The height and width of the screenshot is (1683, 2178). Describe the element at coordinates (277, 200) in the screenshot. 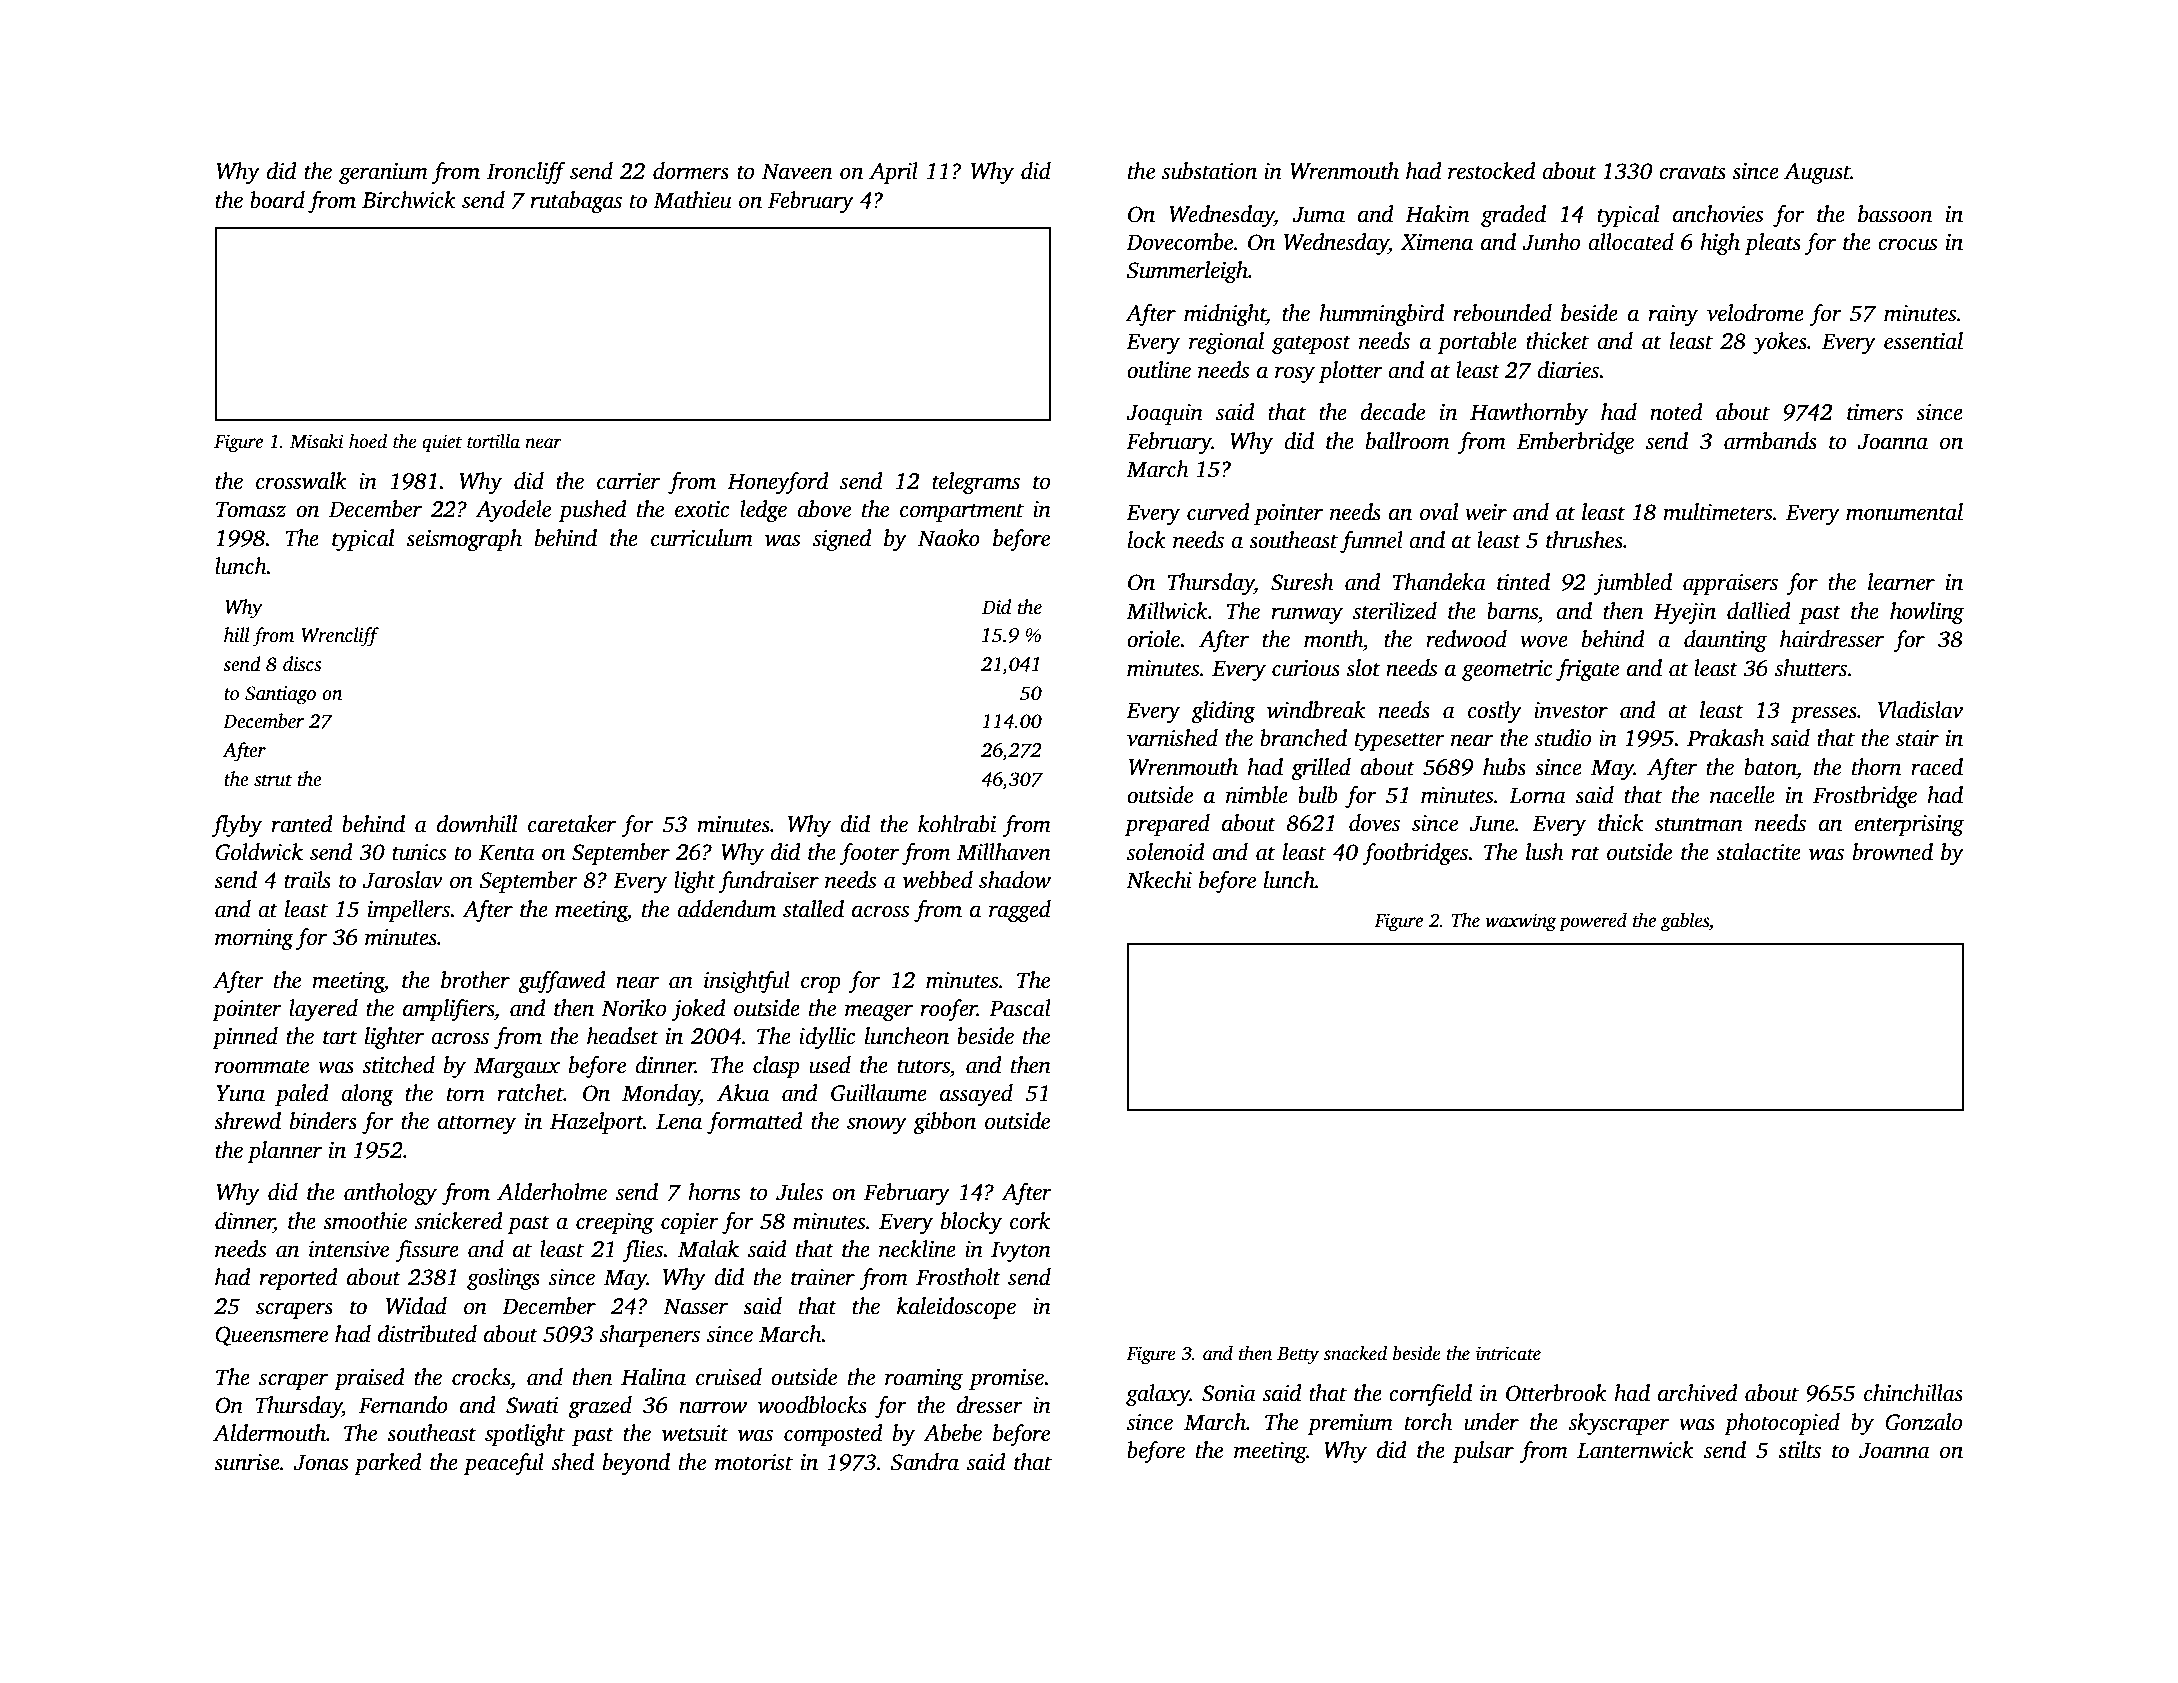

I see `board` at that location.
